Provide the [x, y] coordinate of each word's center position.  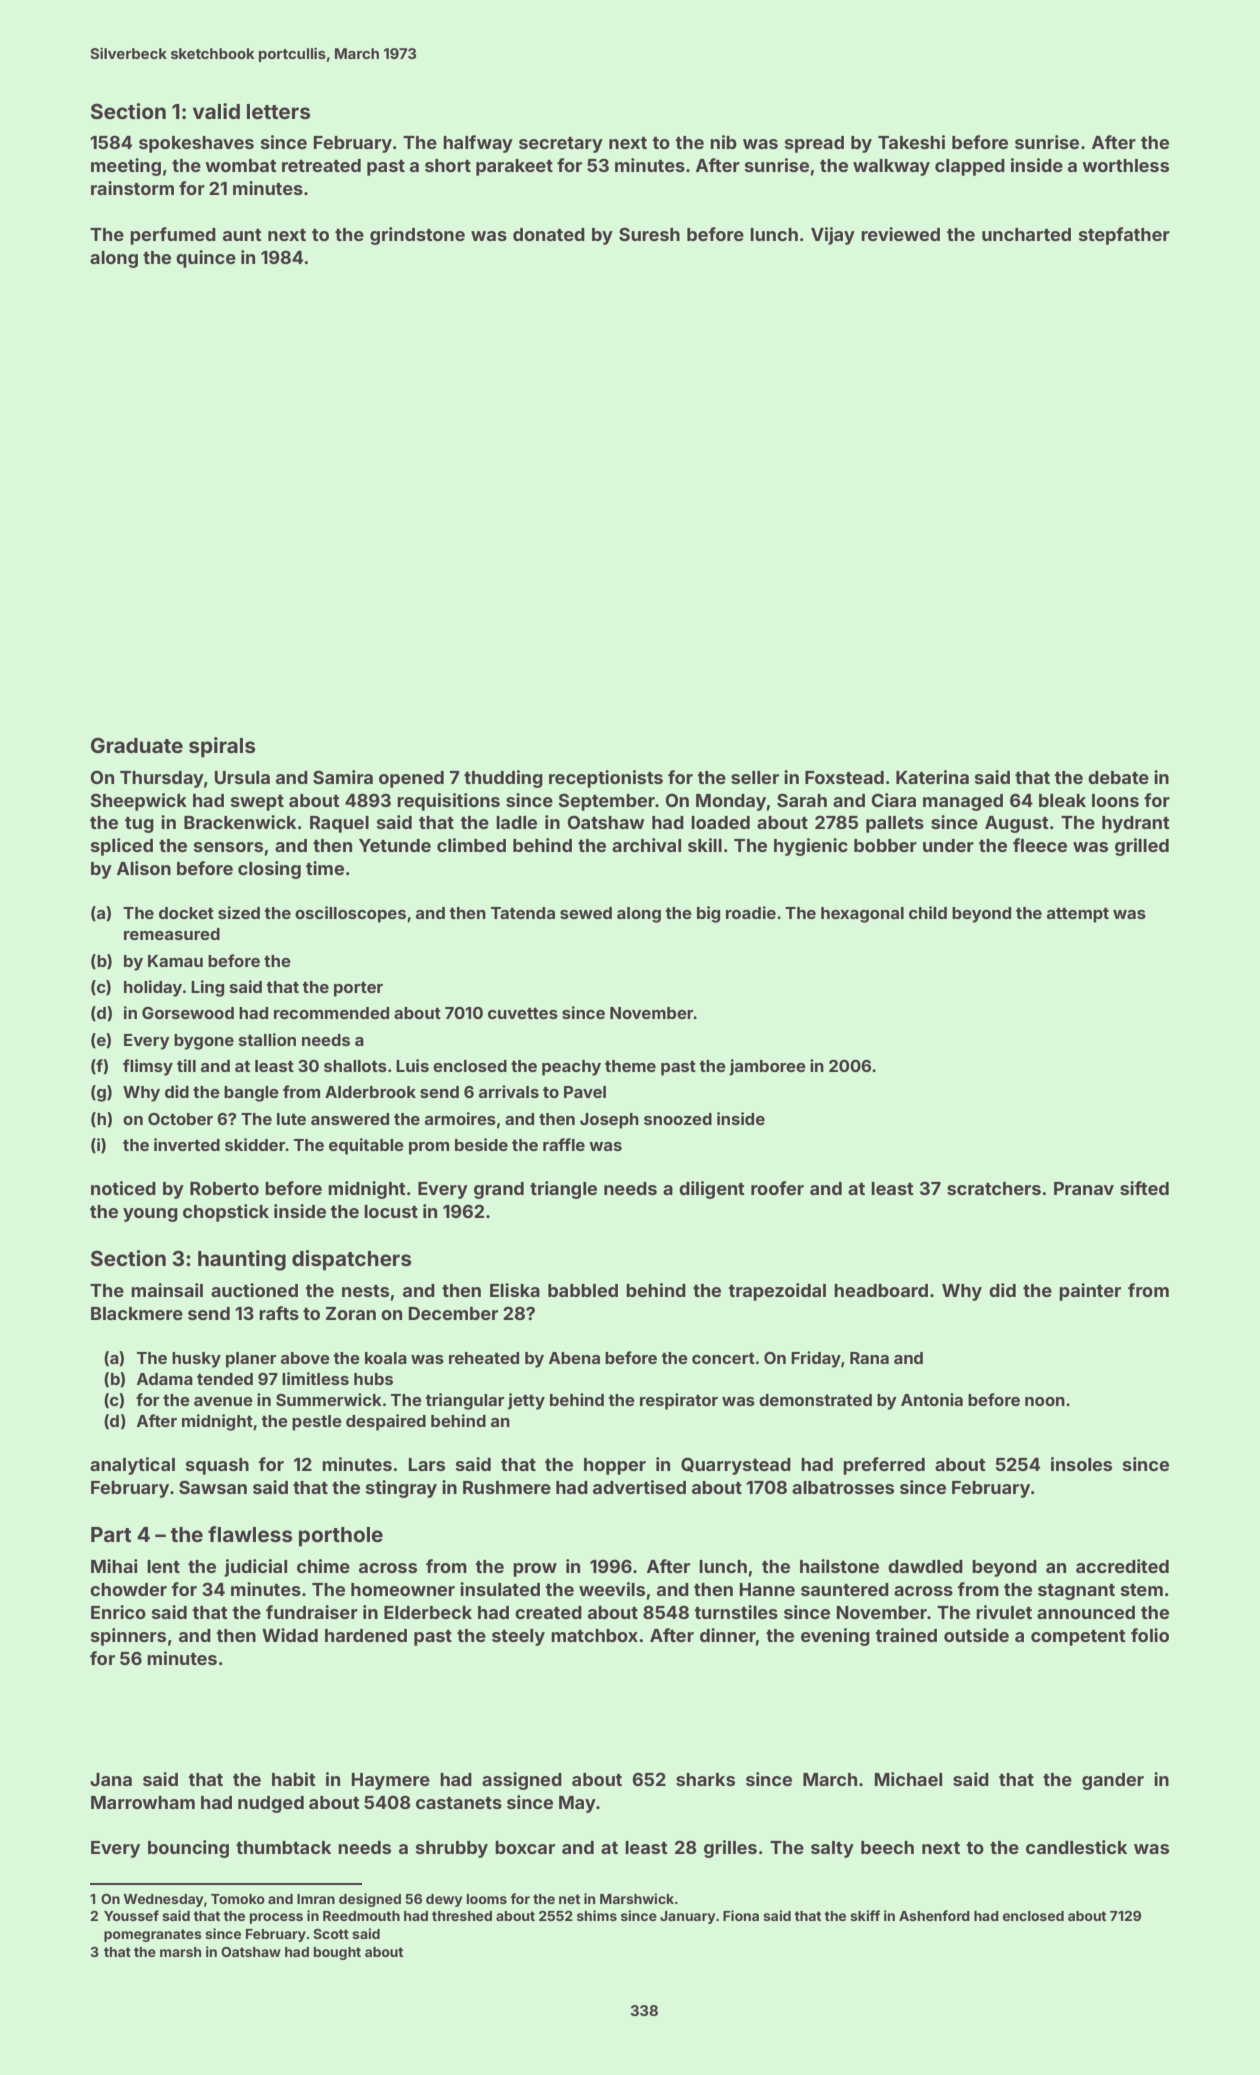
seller [755, 777]
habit [294, 1779]
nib [723, 142]
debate [1118, 777]
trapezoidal [777, 1292]
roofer [777, 1188]
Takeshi [911, 142]
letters [278, 111]
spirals [222, 747]
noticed [123, 1188]
